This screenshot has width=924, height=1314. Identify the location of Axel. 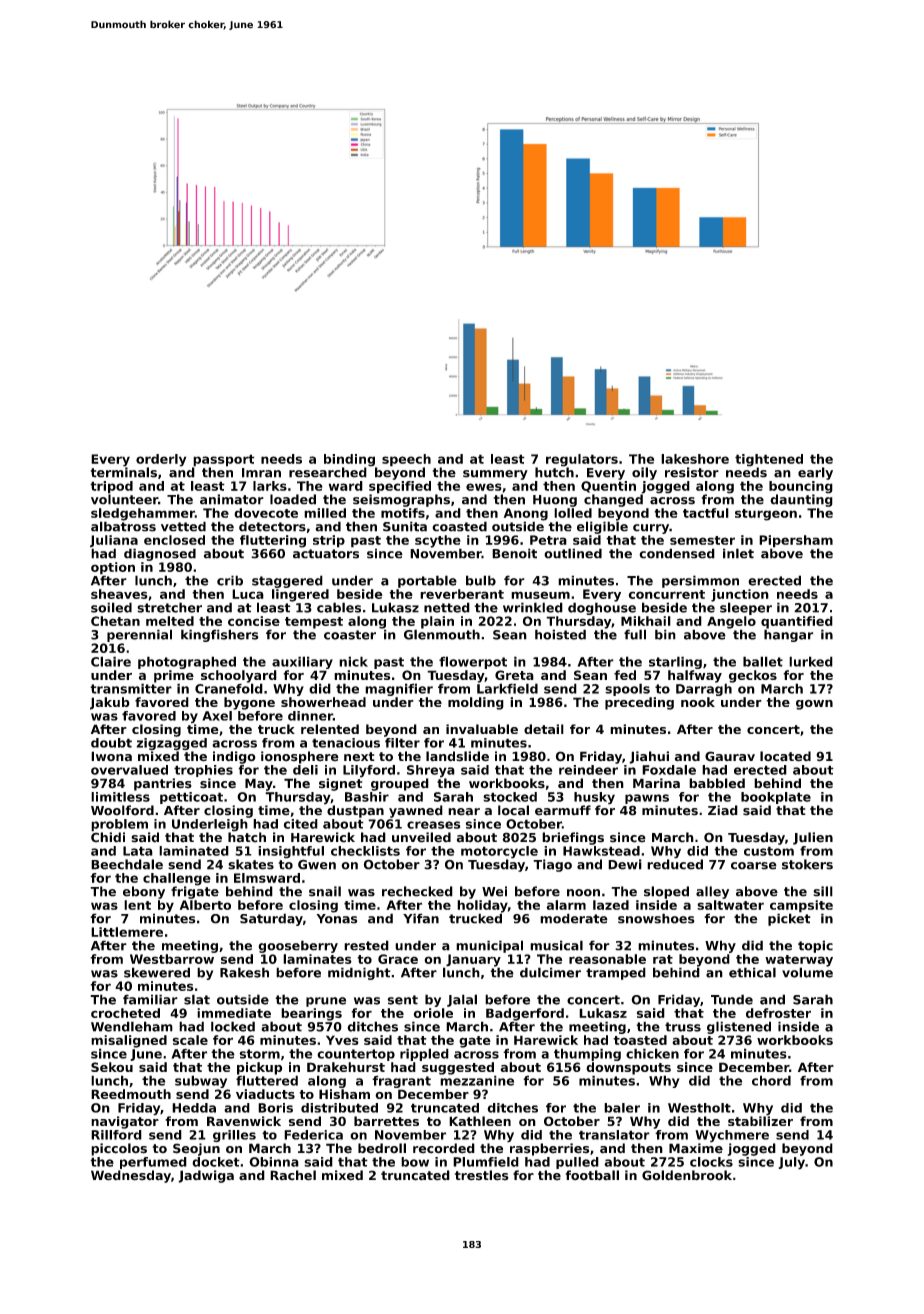
(217, 716).
